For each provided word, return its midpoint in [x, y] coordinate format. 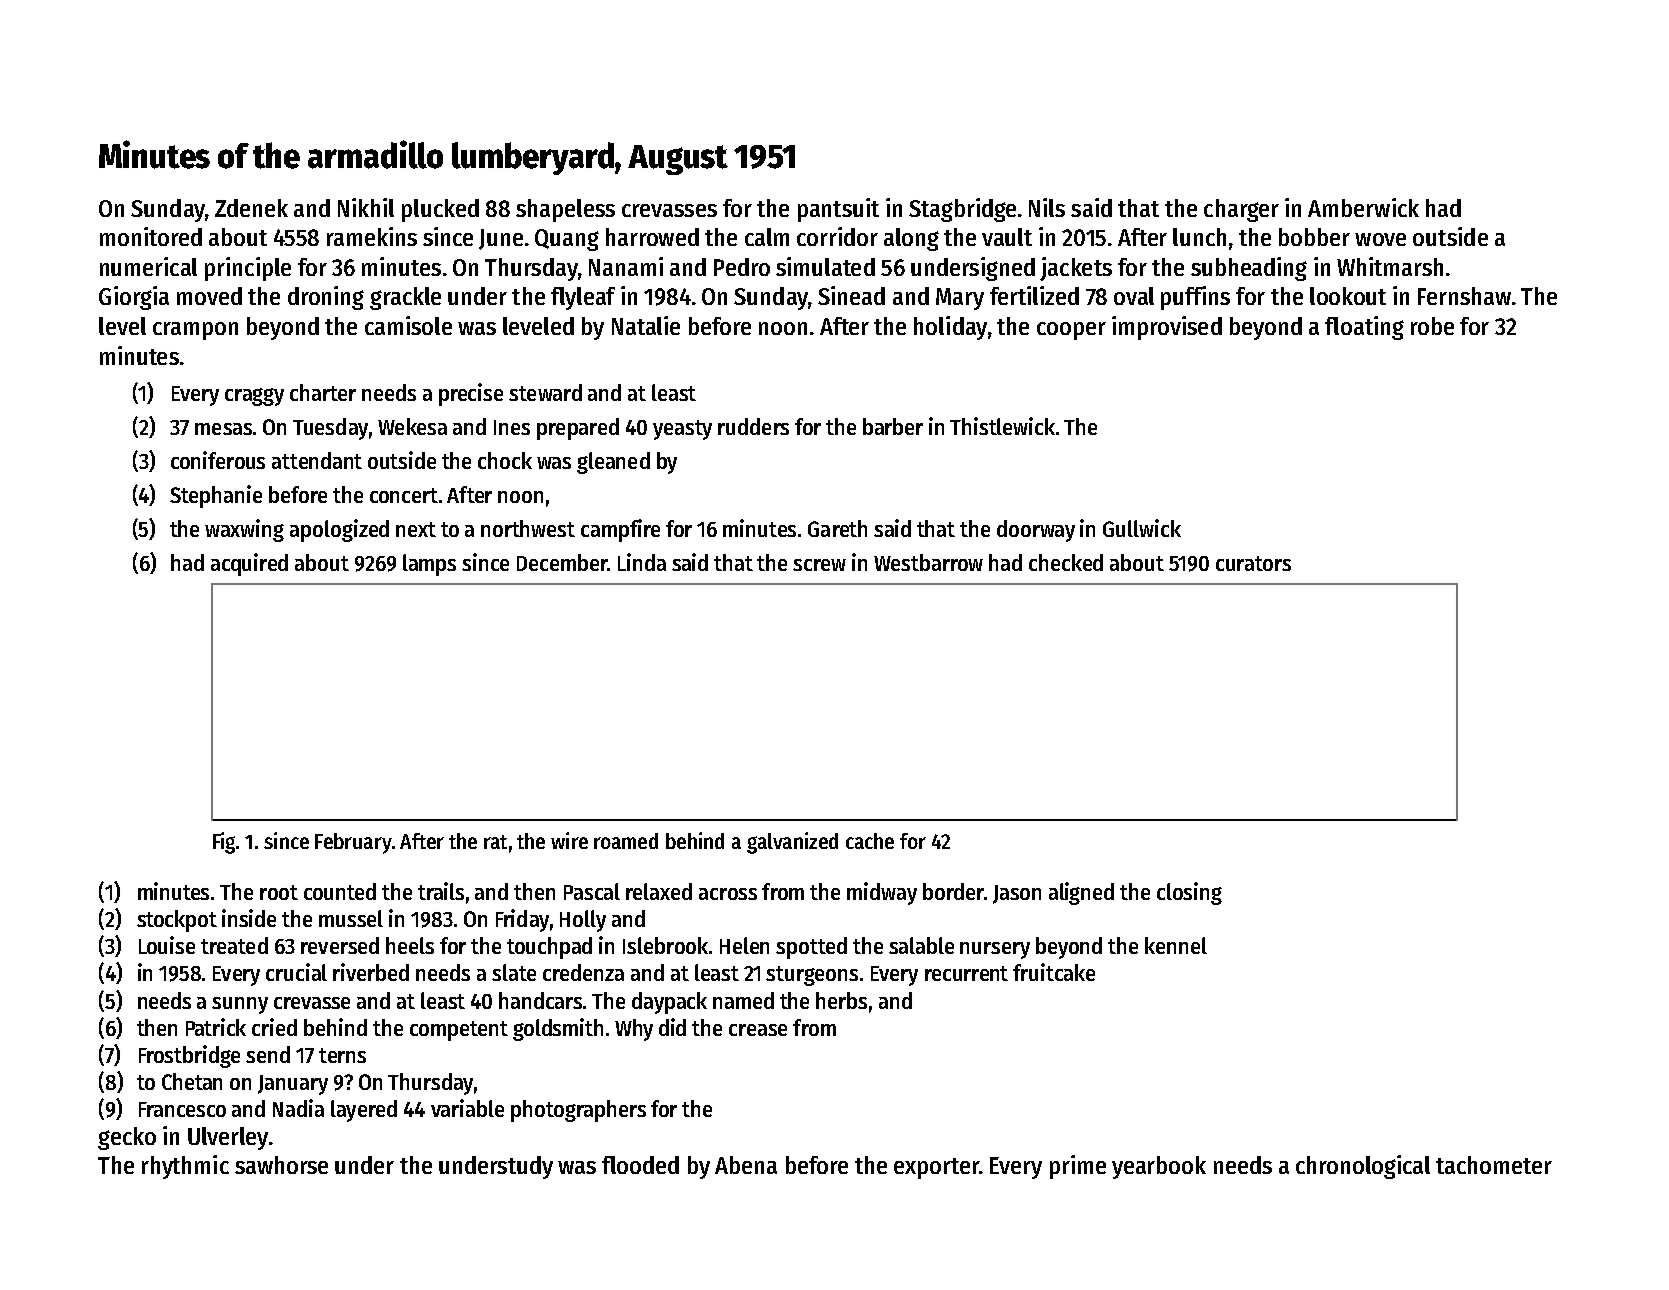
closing [1189, 893]
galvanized [792, 843]
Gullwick [1142, 528]
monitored [151, 236]
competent [459, 1031]
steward [545, 392]
